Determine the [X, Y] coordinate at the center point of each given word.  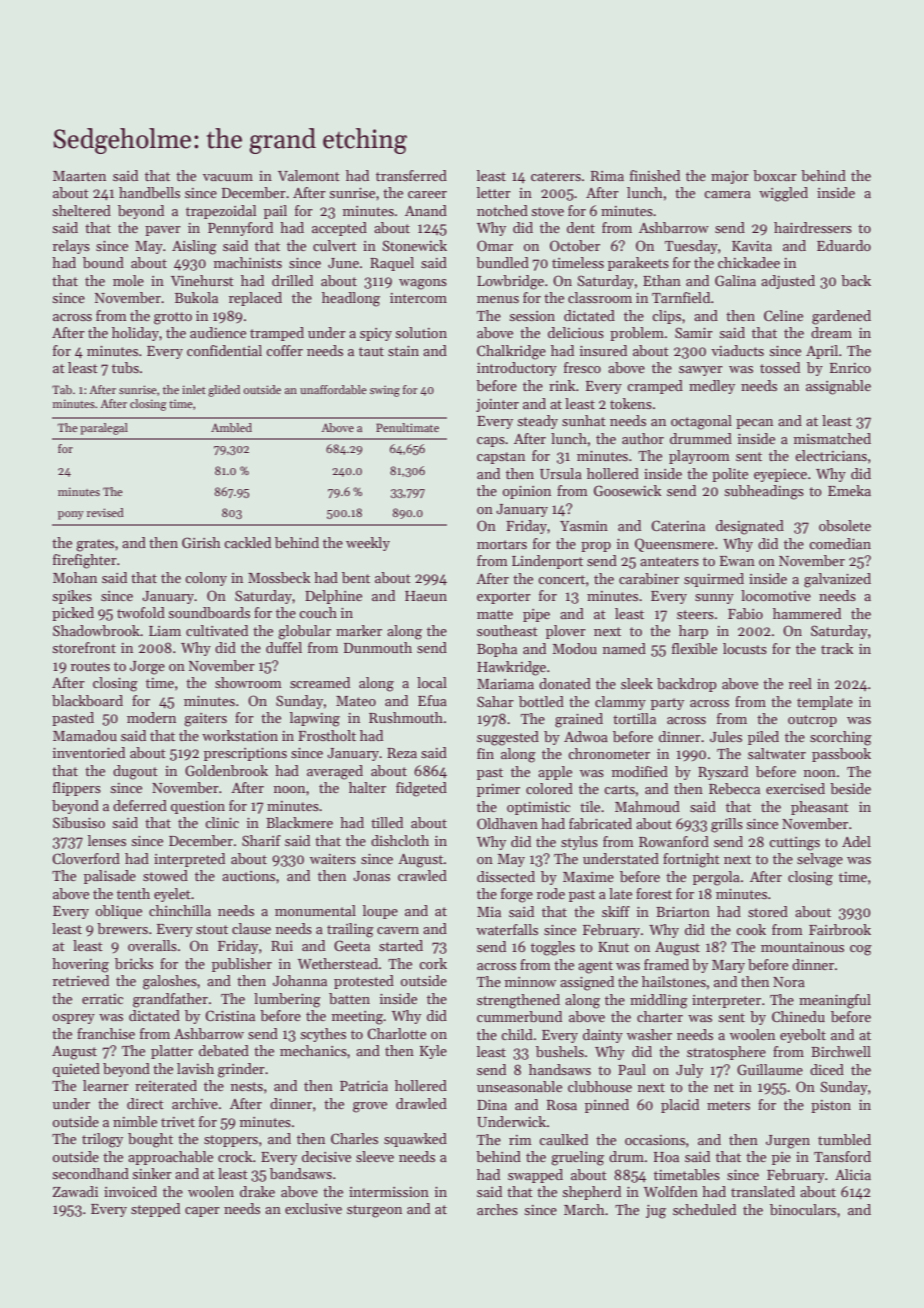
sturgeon [374, 1211]
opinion [527, 492]
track [837, 648]
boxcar [775, 175]
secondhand [90, 1173]
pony [71, 515]
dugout [135, 772]
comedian [840, 543]
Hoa [666, 1157]
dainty [603, 1036]
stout [212, 929]
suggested [508, 738]
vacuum [228, 177]
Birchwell [841, 1051]
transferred [411, 175]
